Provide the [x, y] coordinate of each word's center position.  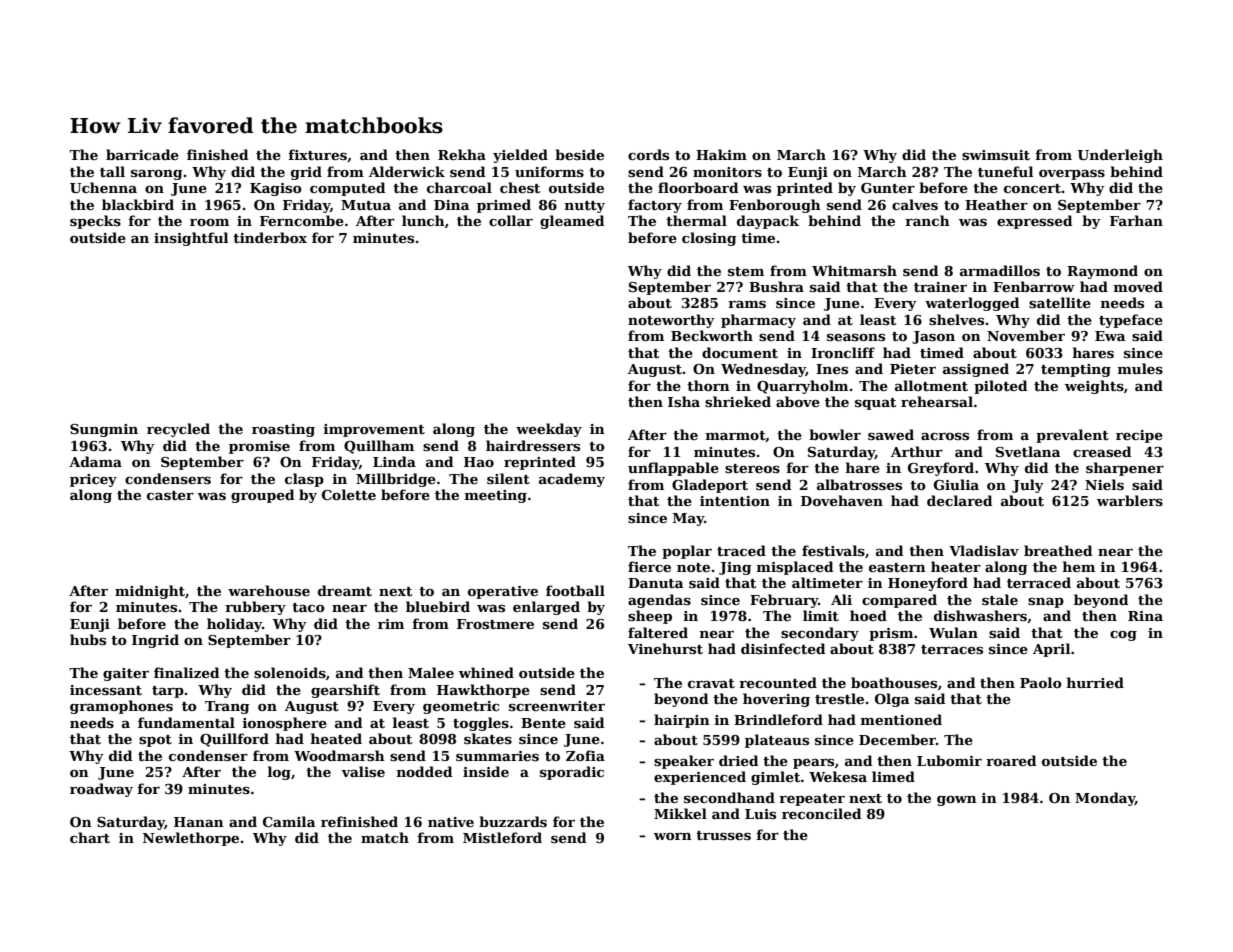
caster [170, 495]
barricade [142, 154]
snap [1046, 603]
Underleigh [1120, 156]
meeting [496, 496]
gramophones [121, 707]
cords [648, 154]
